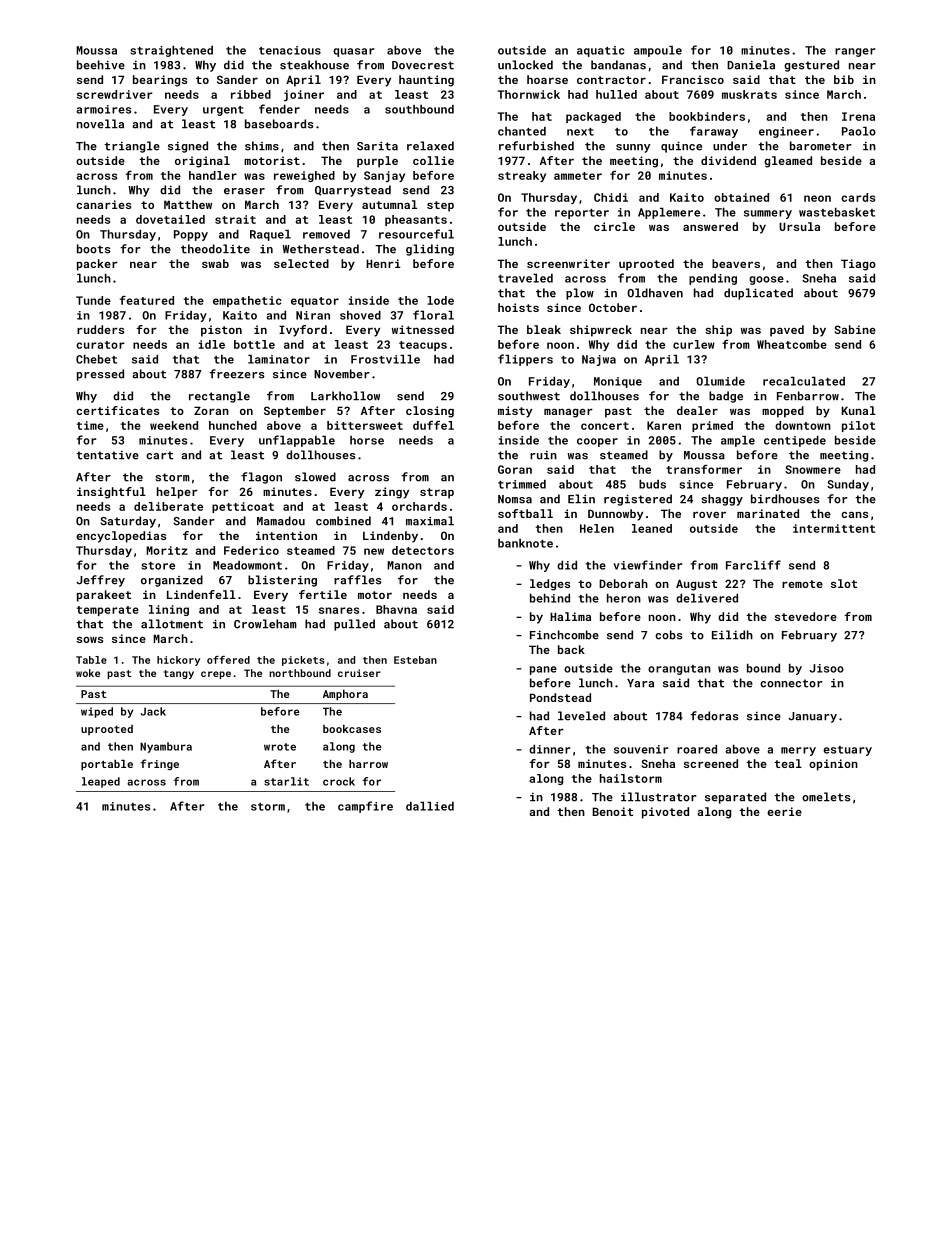 The width and height of the page is (952, 1233). I want to click on certificates, so click(117, 410).
